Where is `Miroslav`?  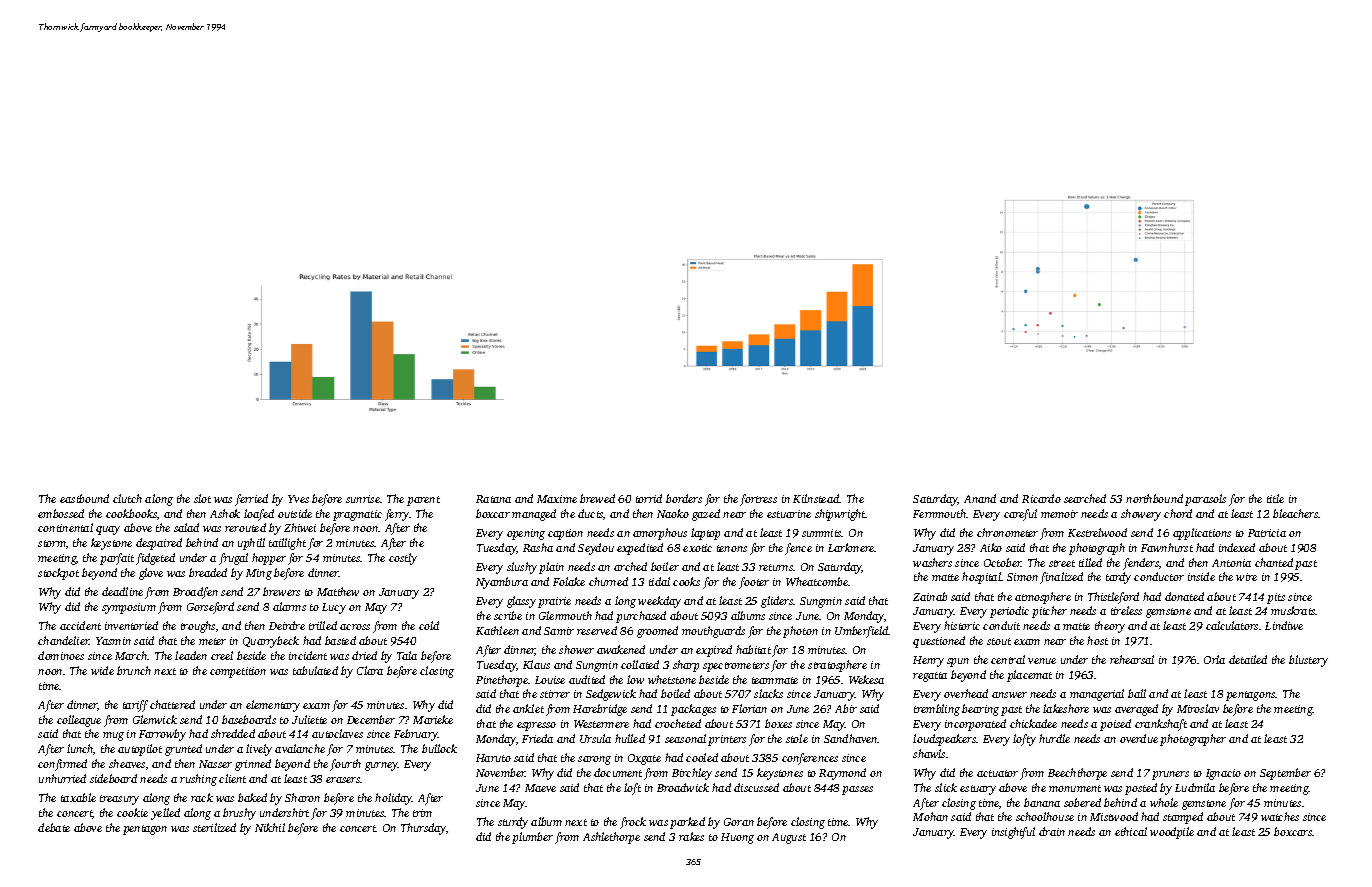
Miroslav is located at coordinates (1198, 708).
